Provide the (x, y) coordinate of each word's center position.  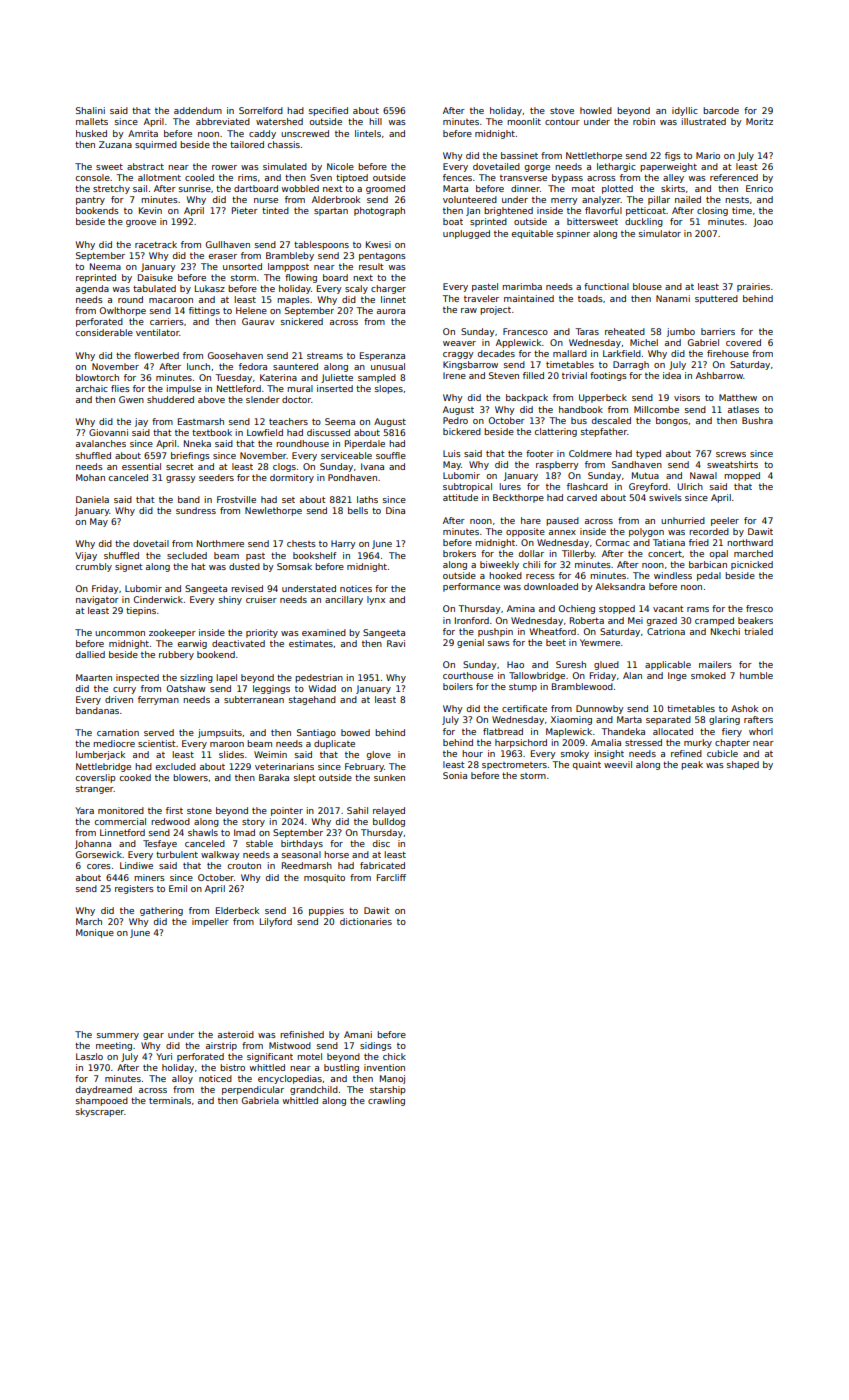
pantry (90, 201)
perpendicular (253, 1090)
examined (324, 632)
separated (668, 720)
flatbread (503, 731)
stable (259, 843)
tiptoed (352, 178)
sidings (376, 1046)
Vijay (86, 556)
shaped (743, 765)
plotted (617, 189)
